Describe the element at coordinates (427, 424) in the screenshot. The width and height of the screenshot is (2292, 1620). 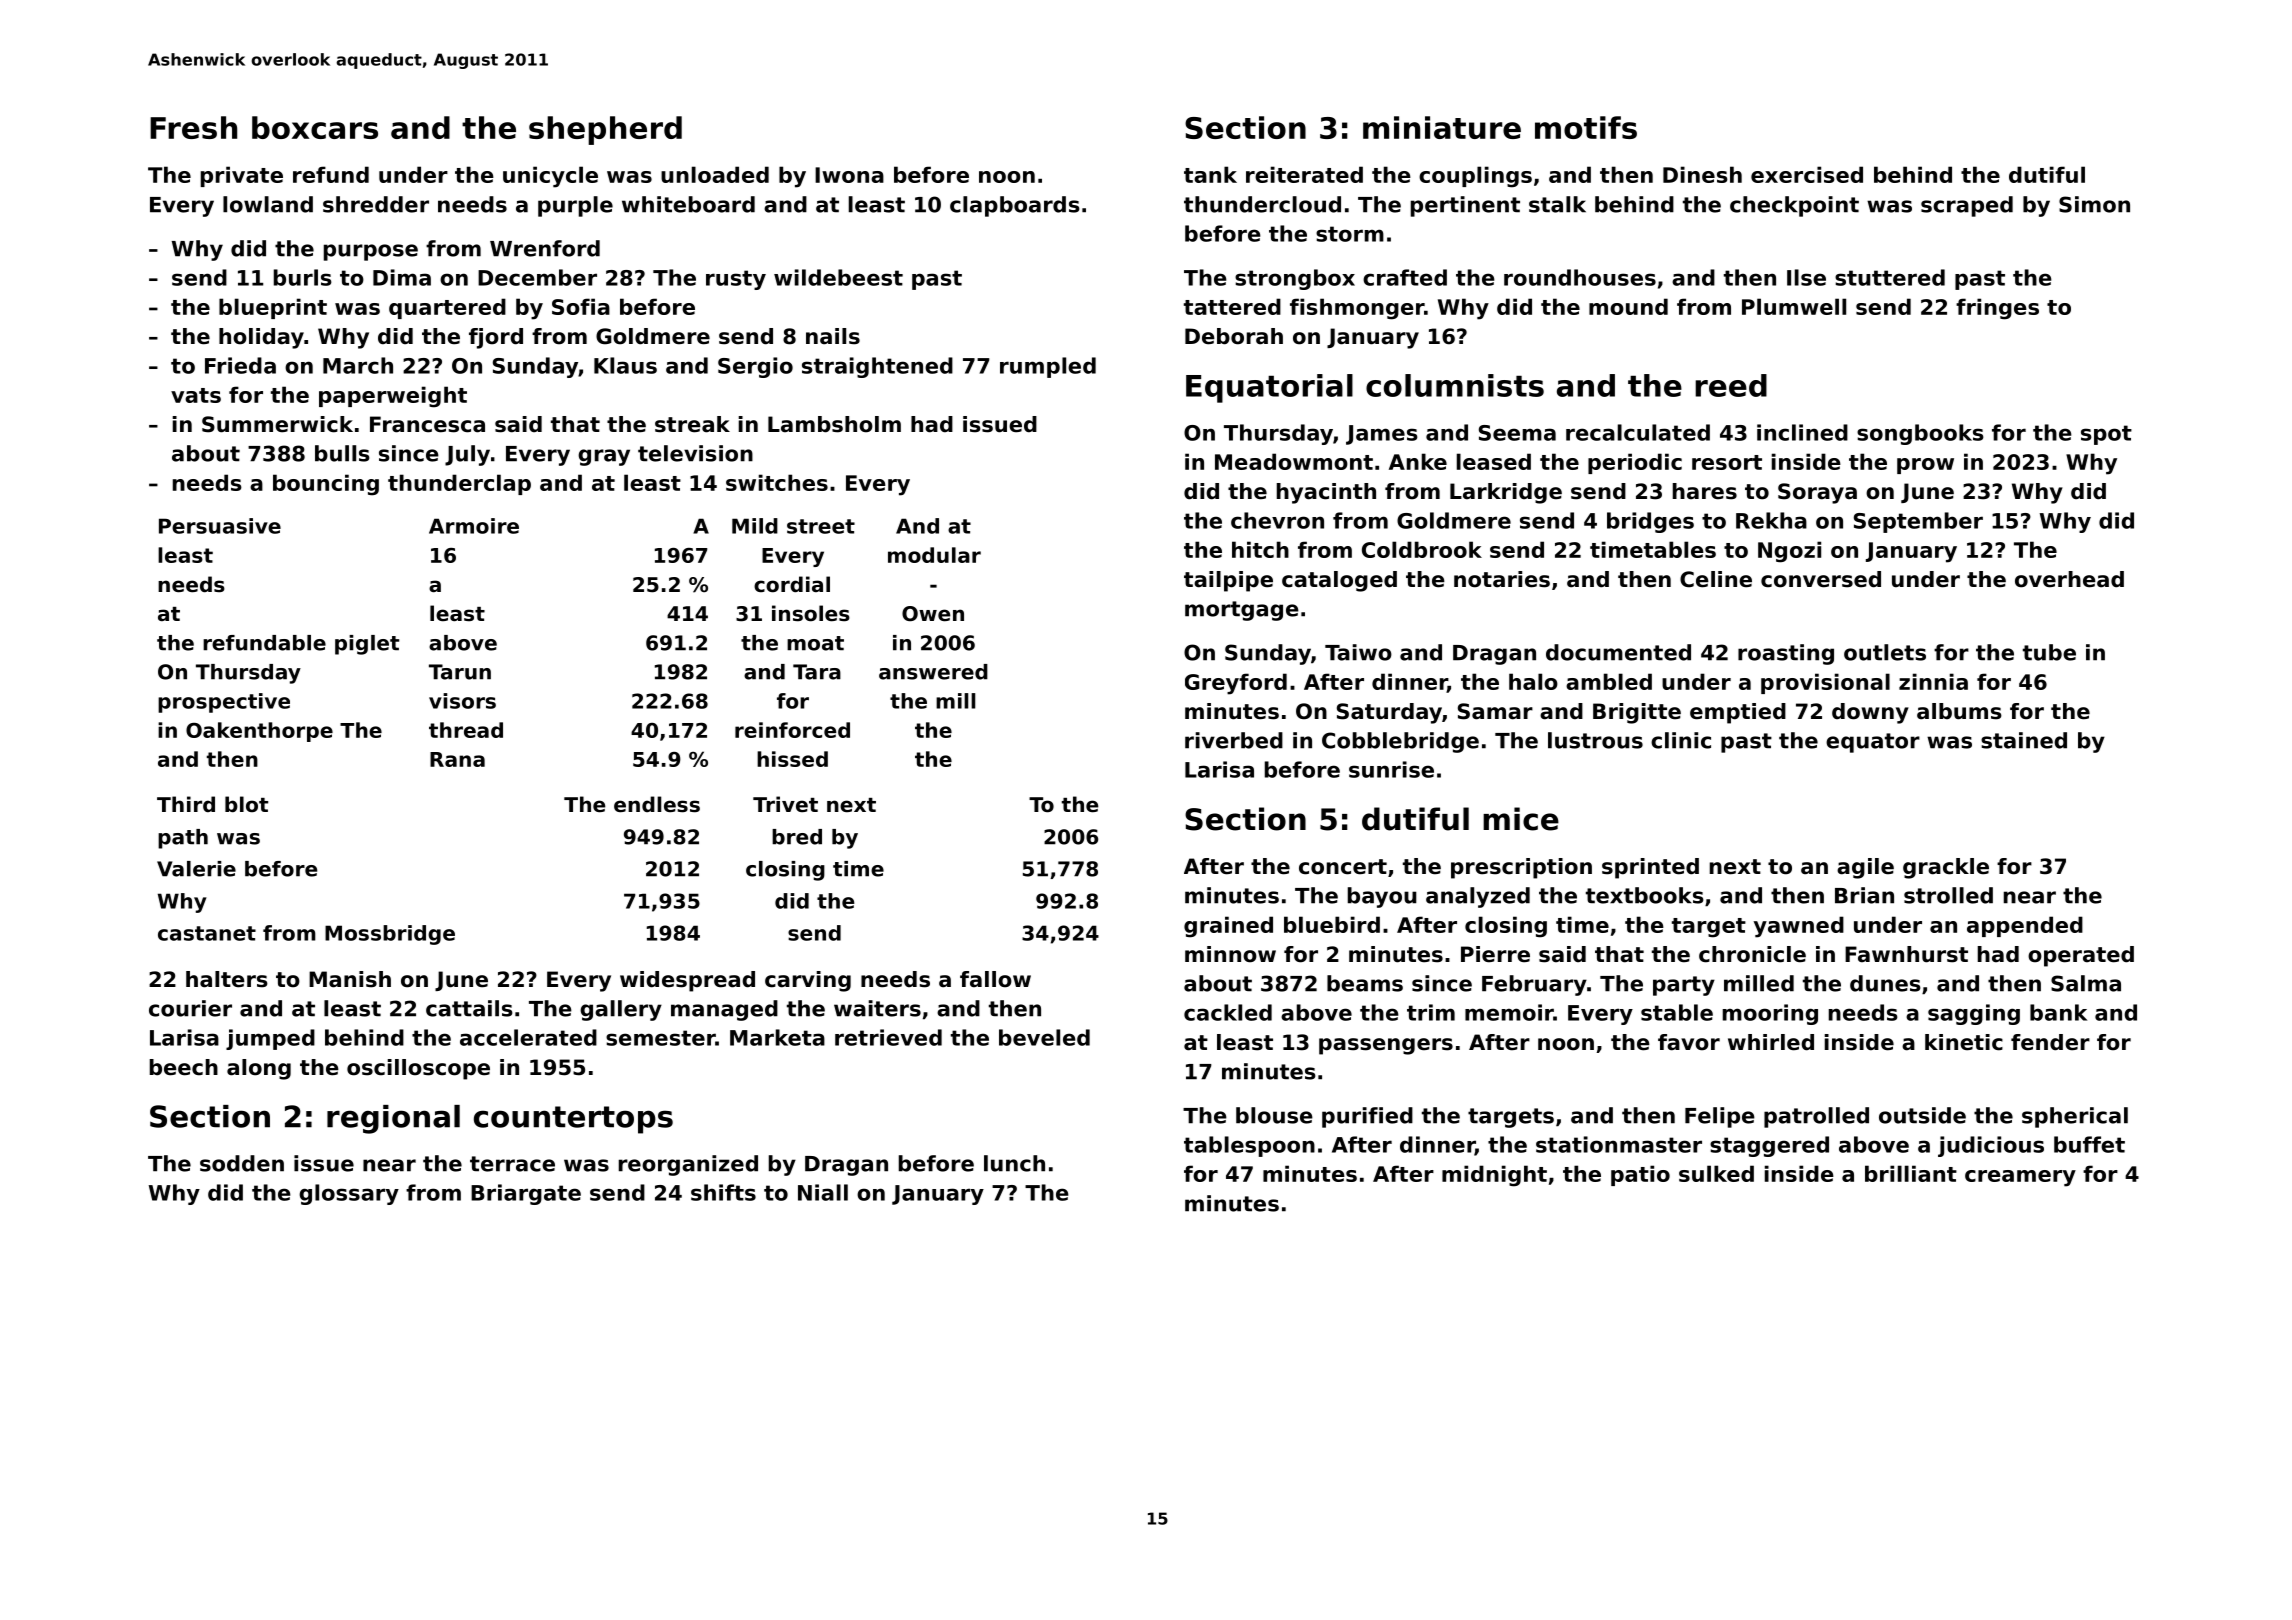
I see `Francesca` at that location.
